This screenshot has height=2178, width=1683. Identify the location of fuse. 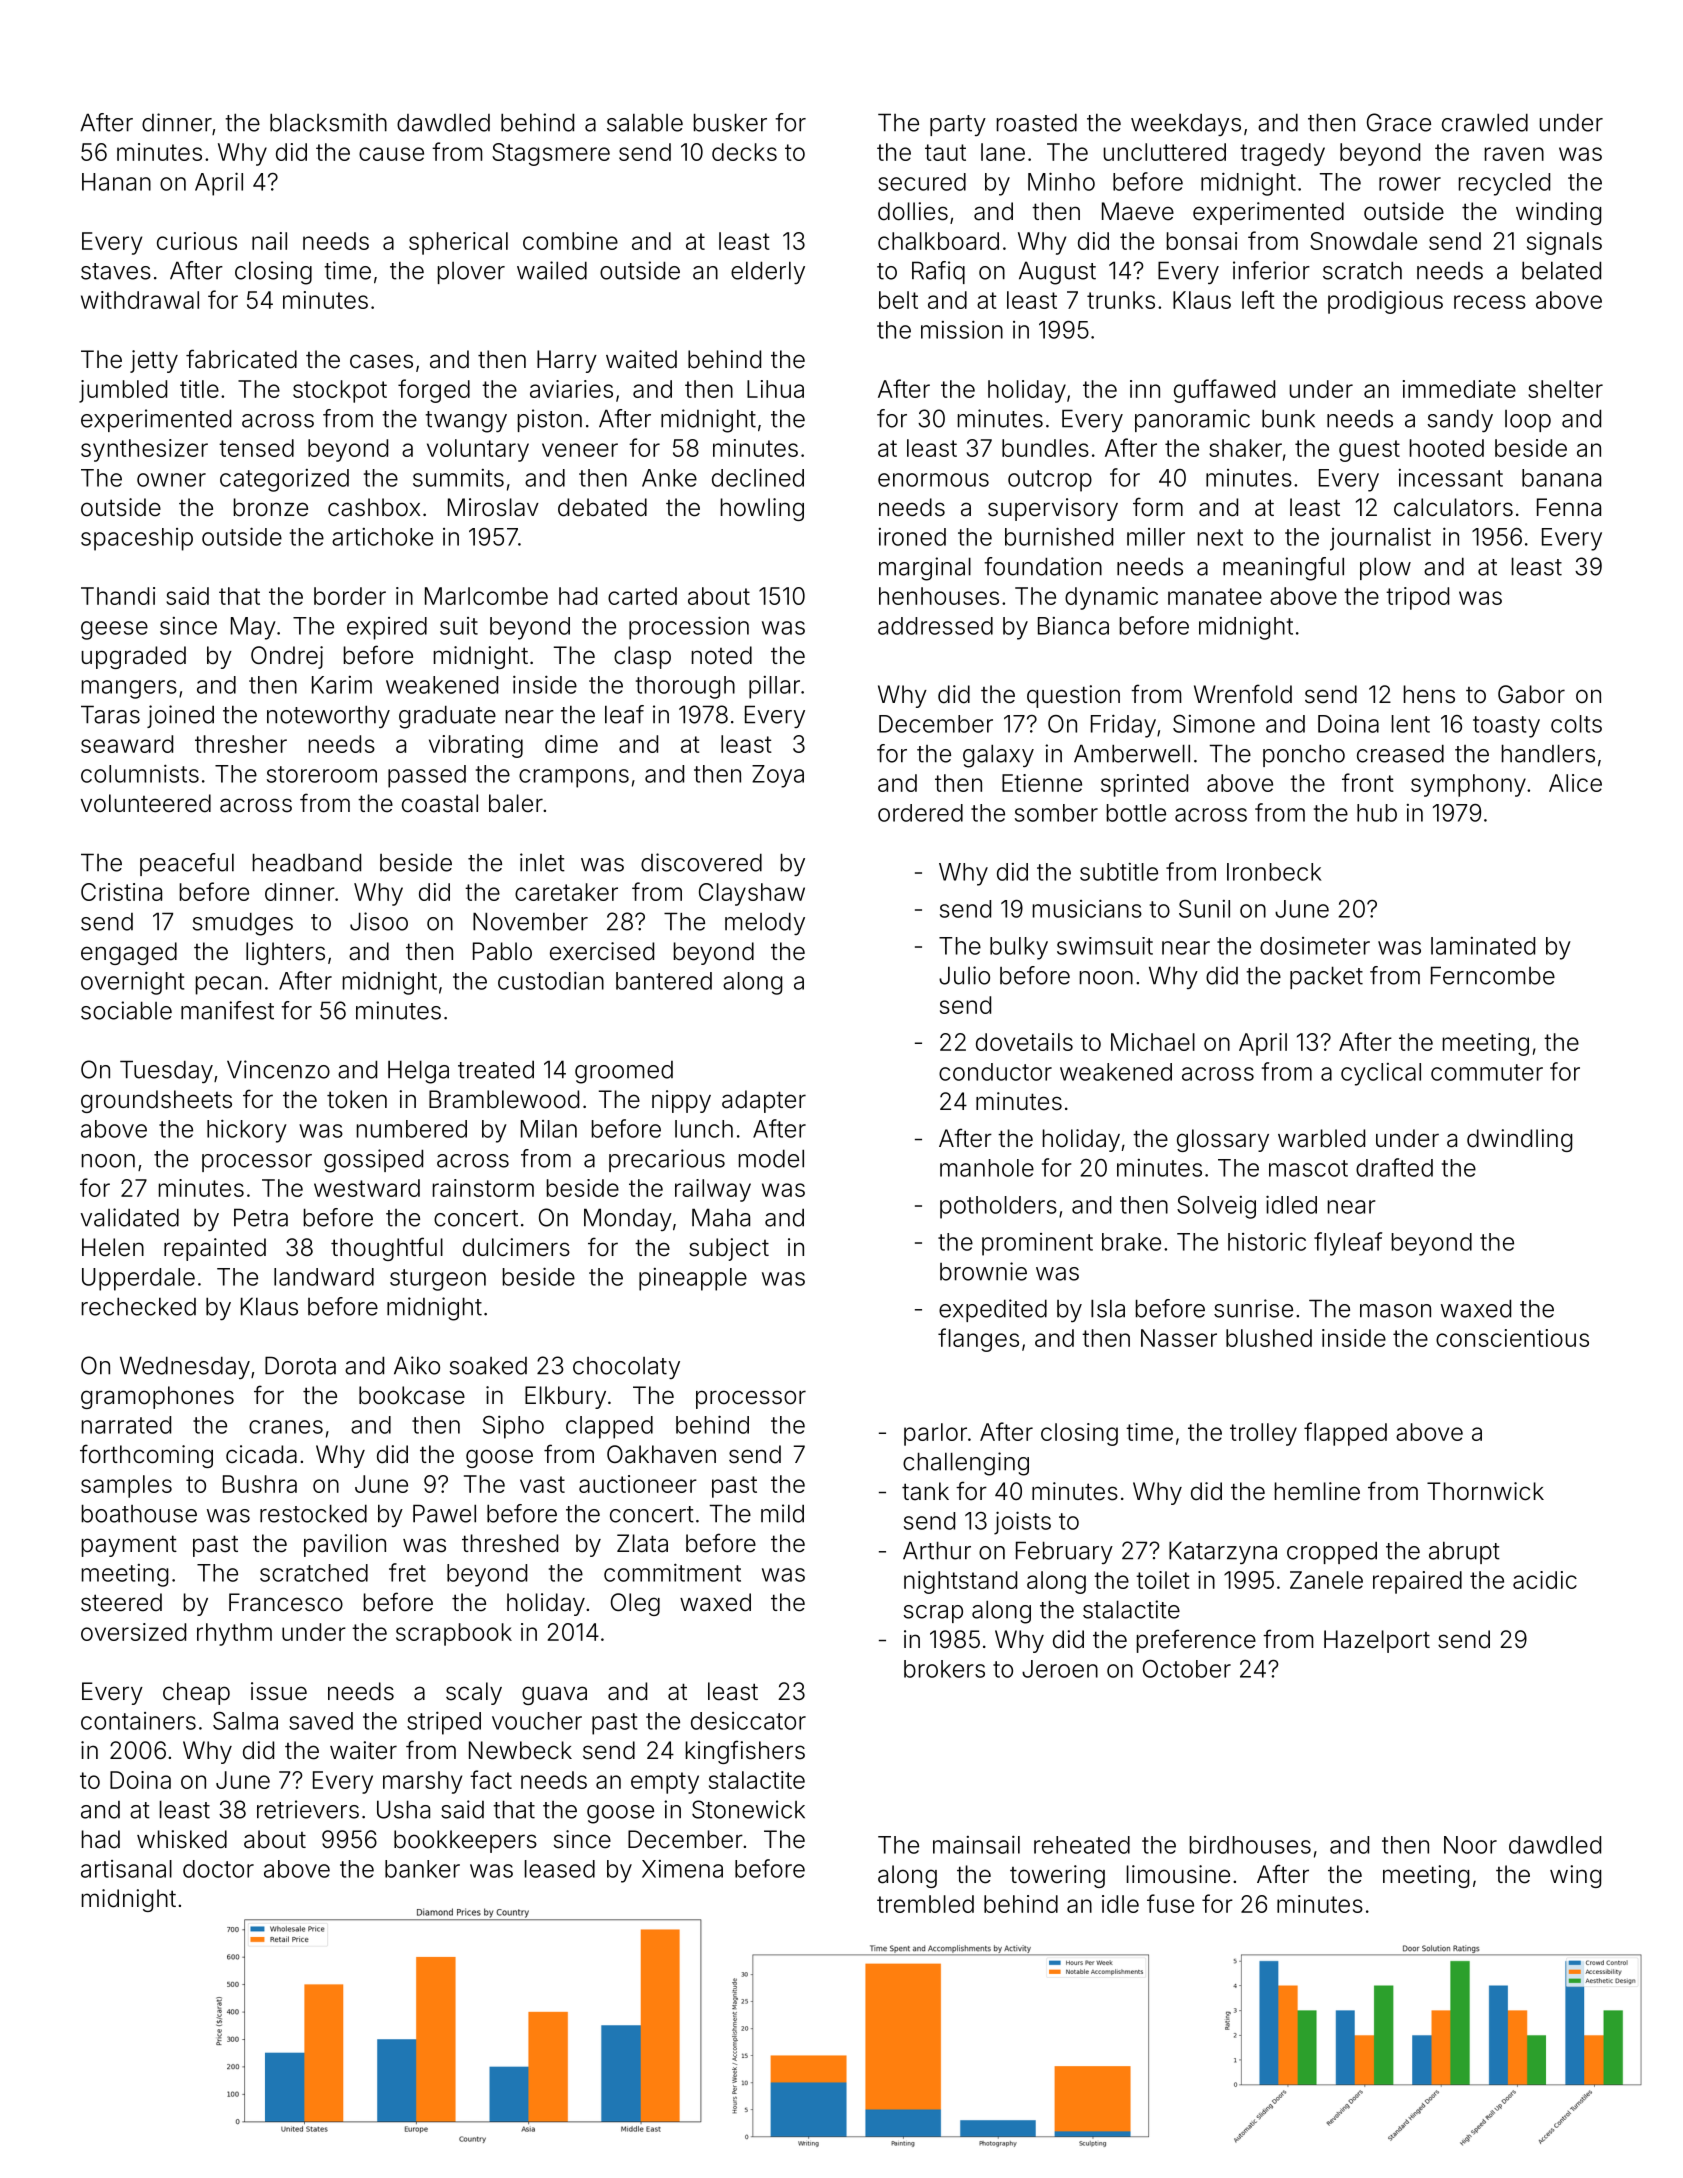
(1170, 1903).
